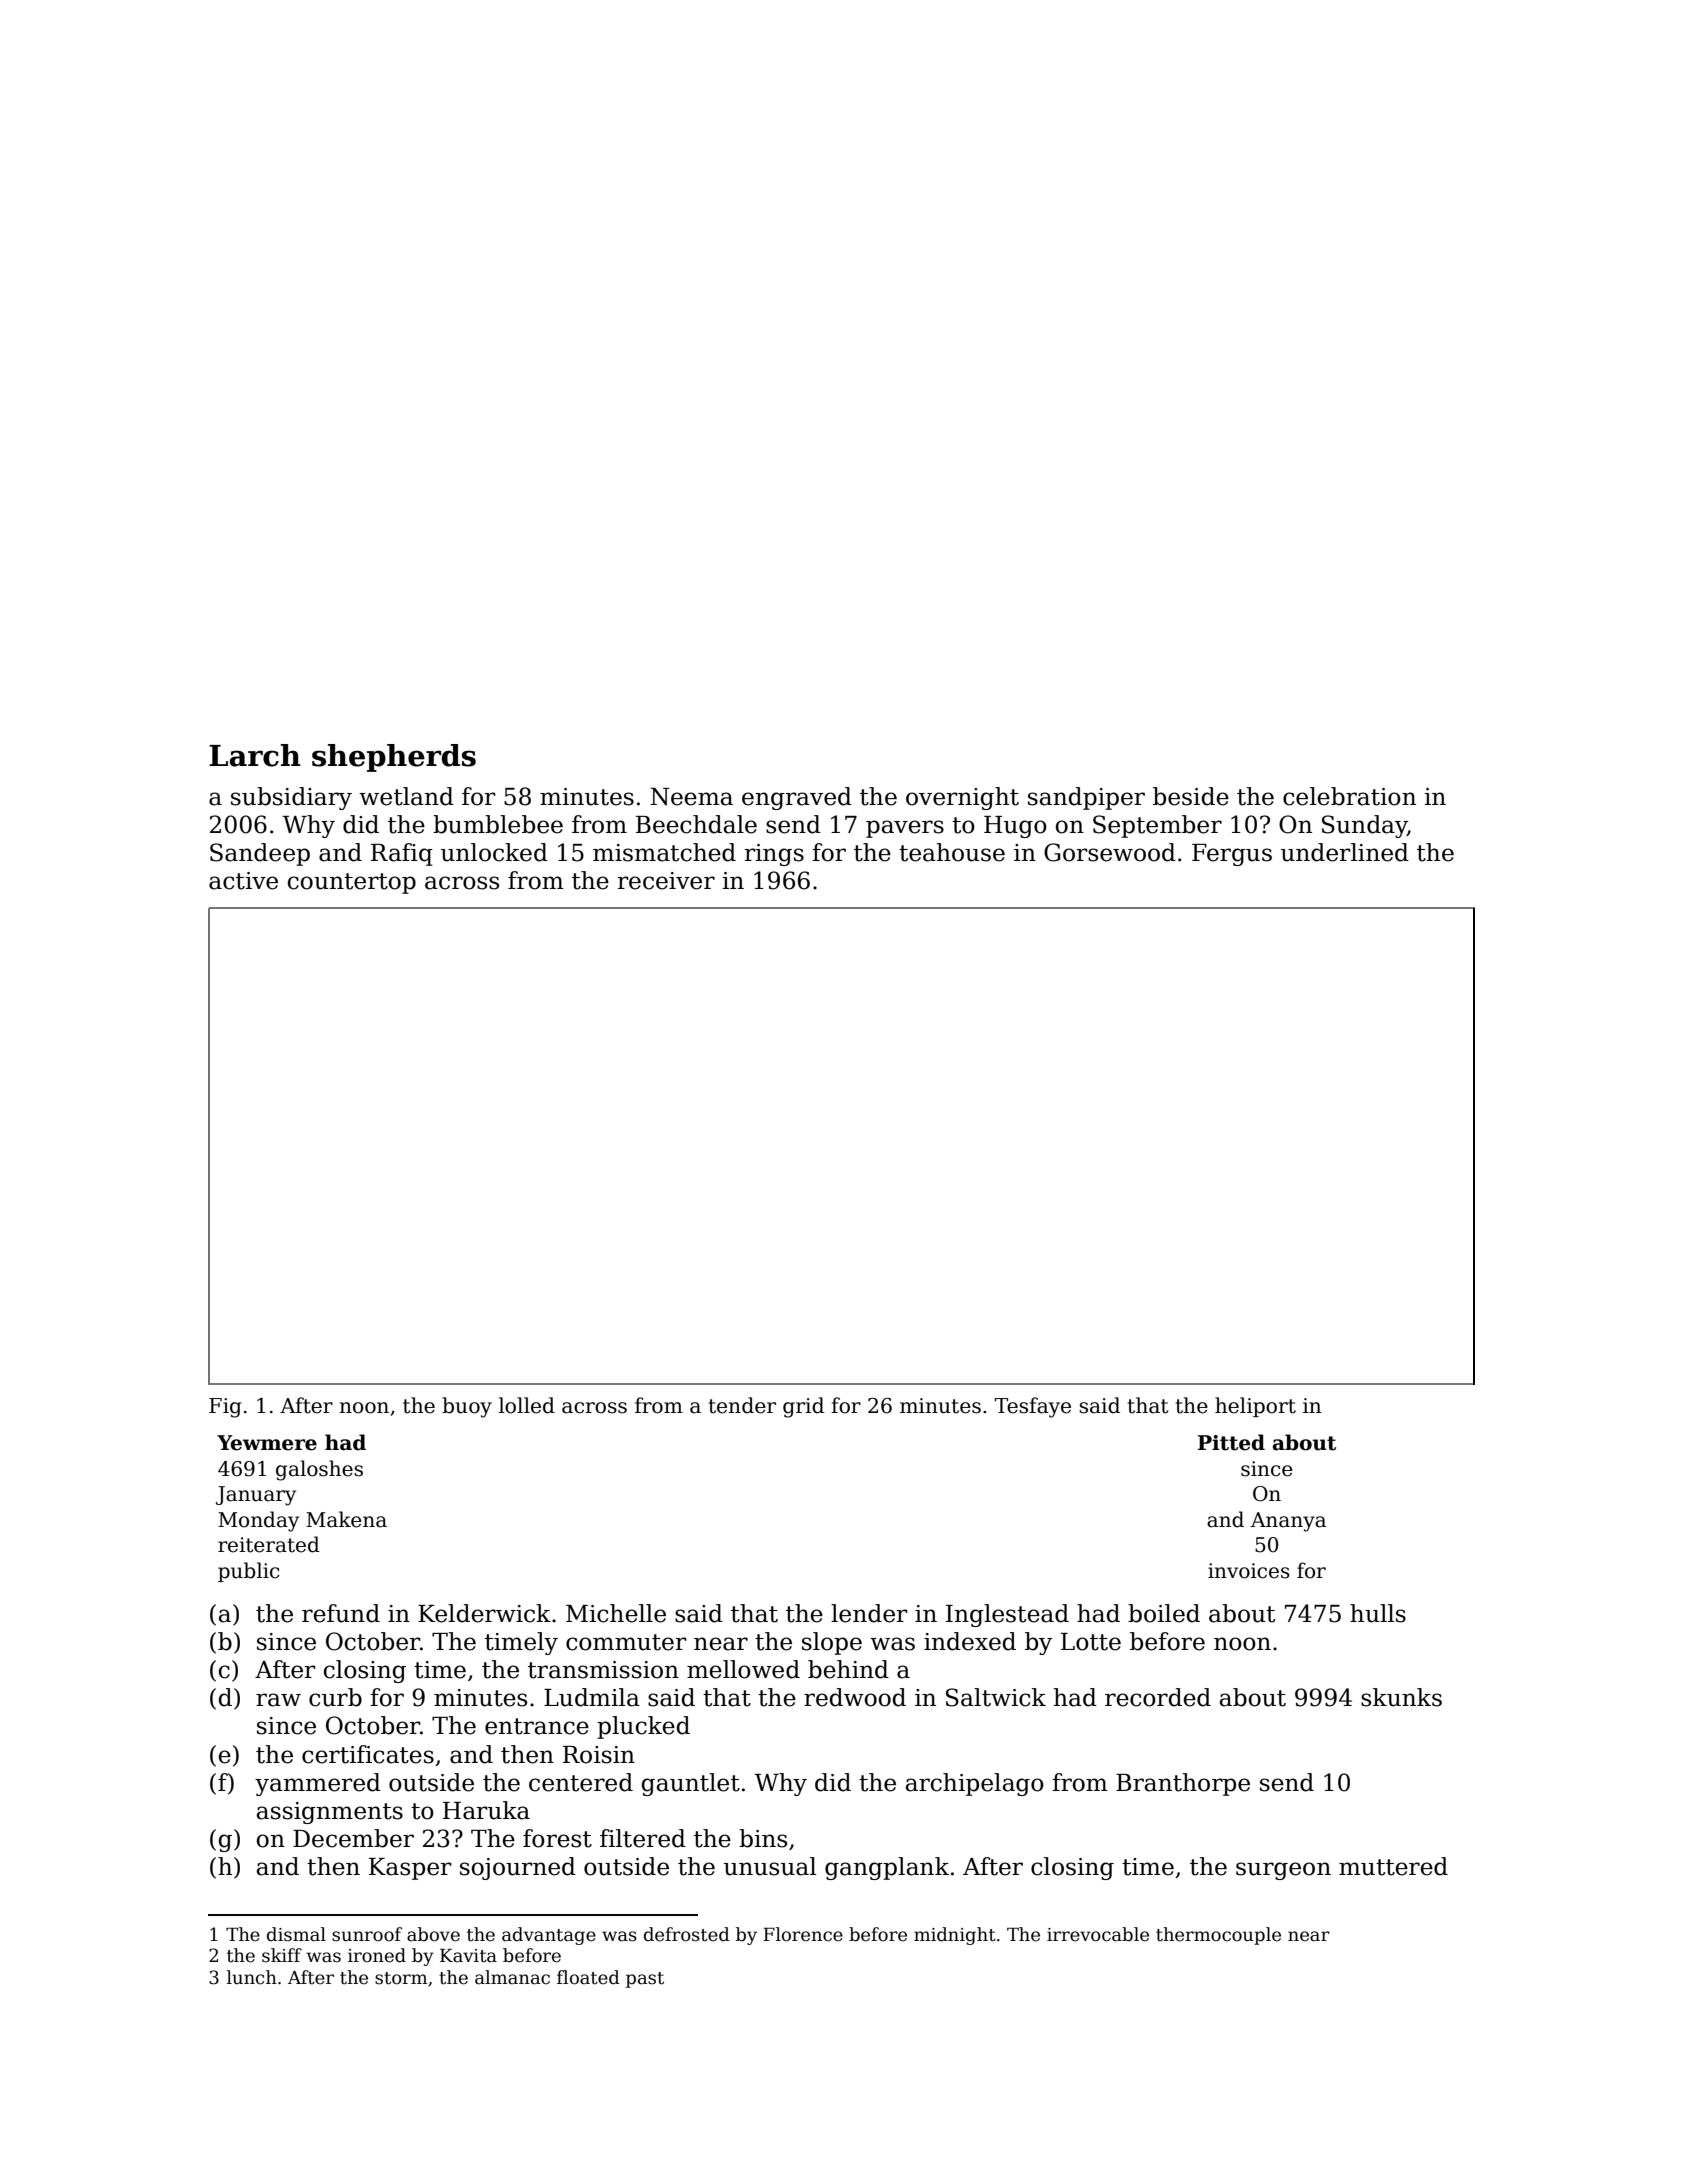 This screenshot has height=2178, width=1683. Describe the element at coordinates (1033, 1407) in the screenshot. I see `Tesfaye` at that location.
